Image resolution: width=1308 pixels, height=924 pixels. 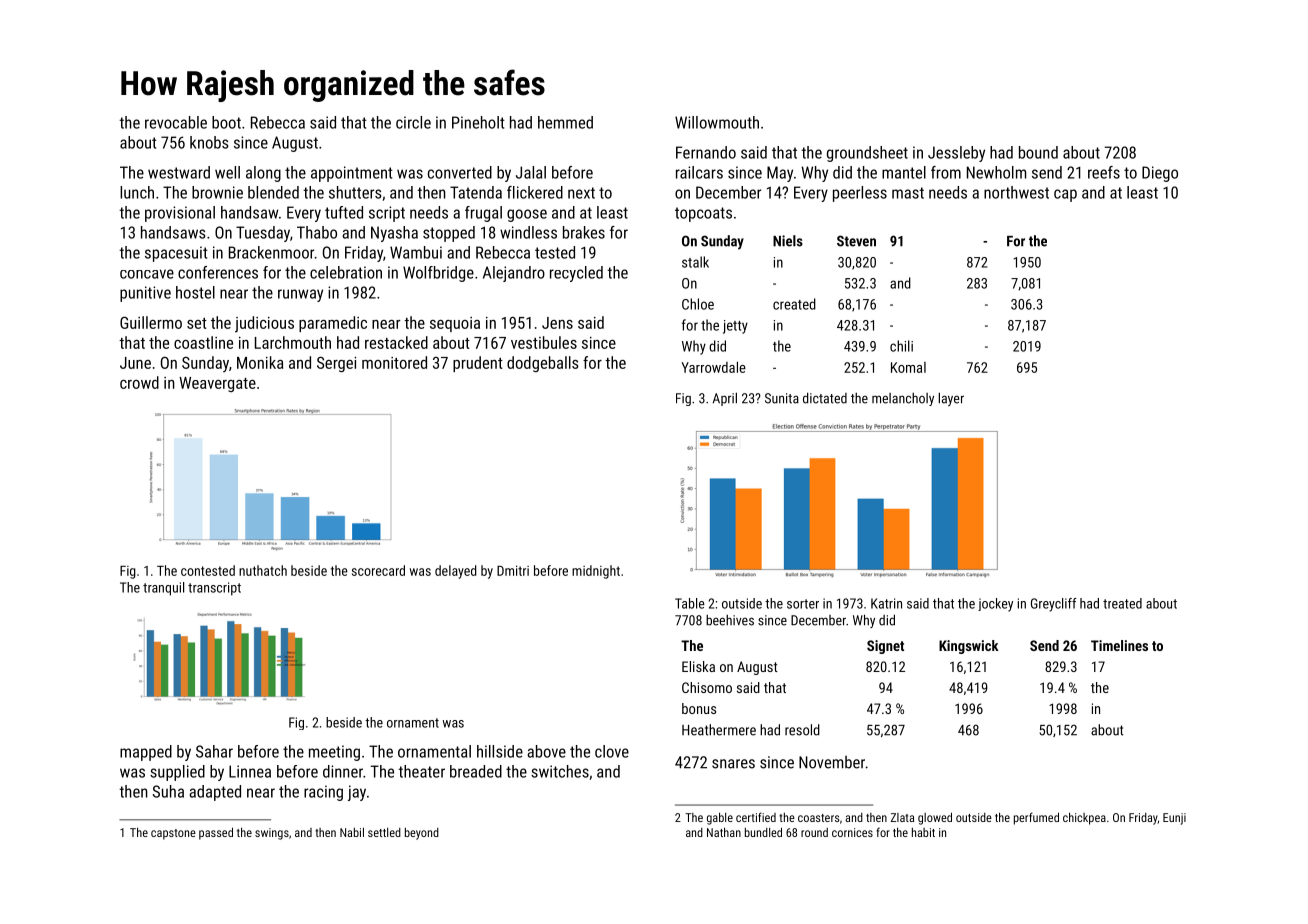 I want to click on Sahar, so click(x=214, y=751).
